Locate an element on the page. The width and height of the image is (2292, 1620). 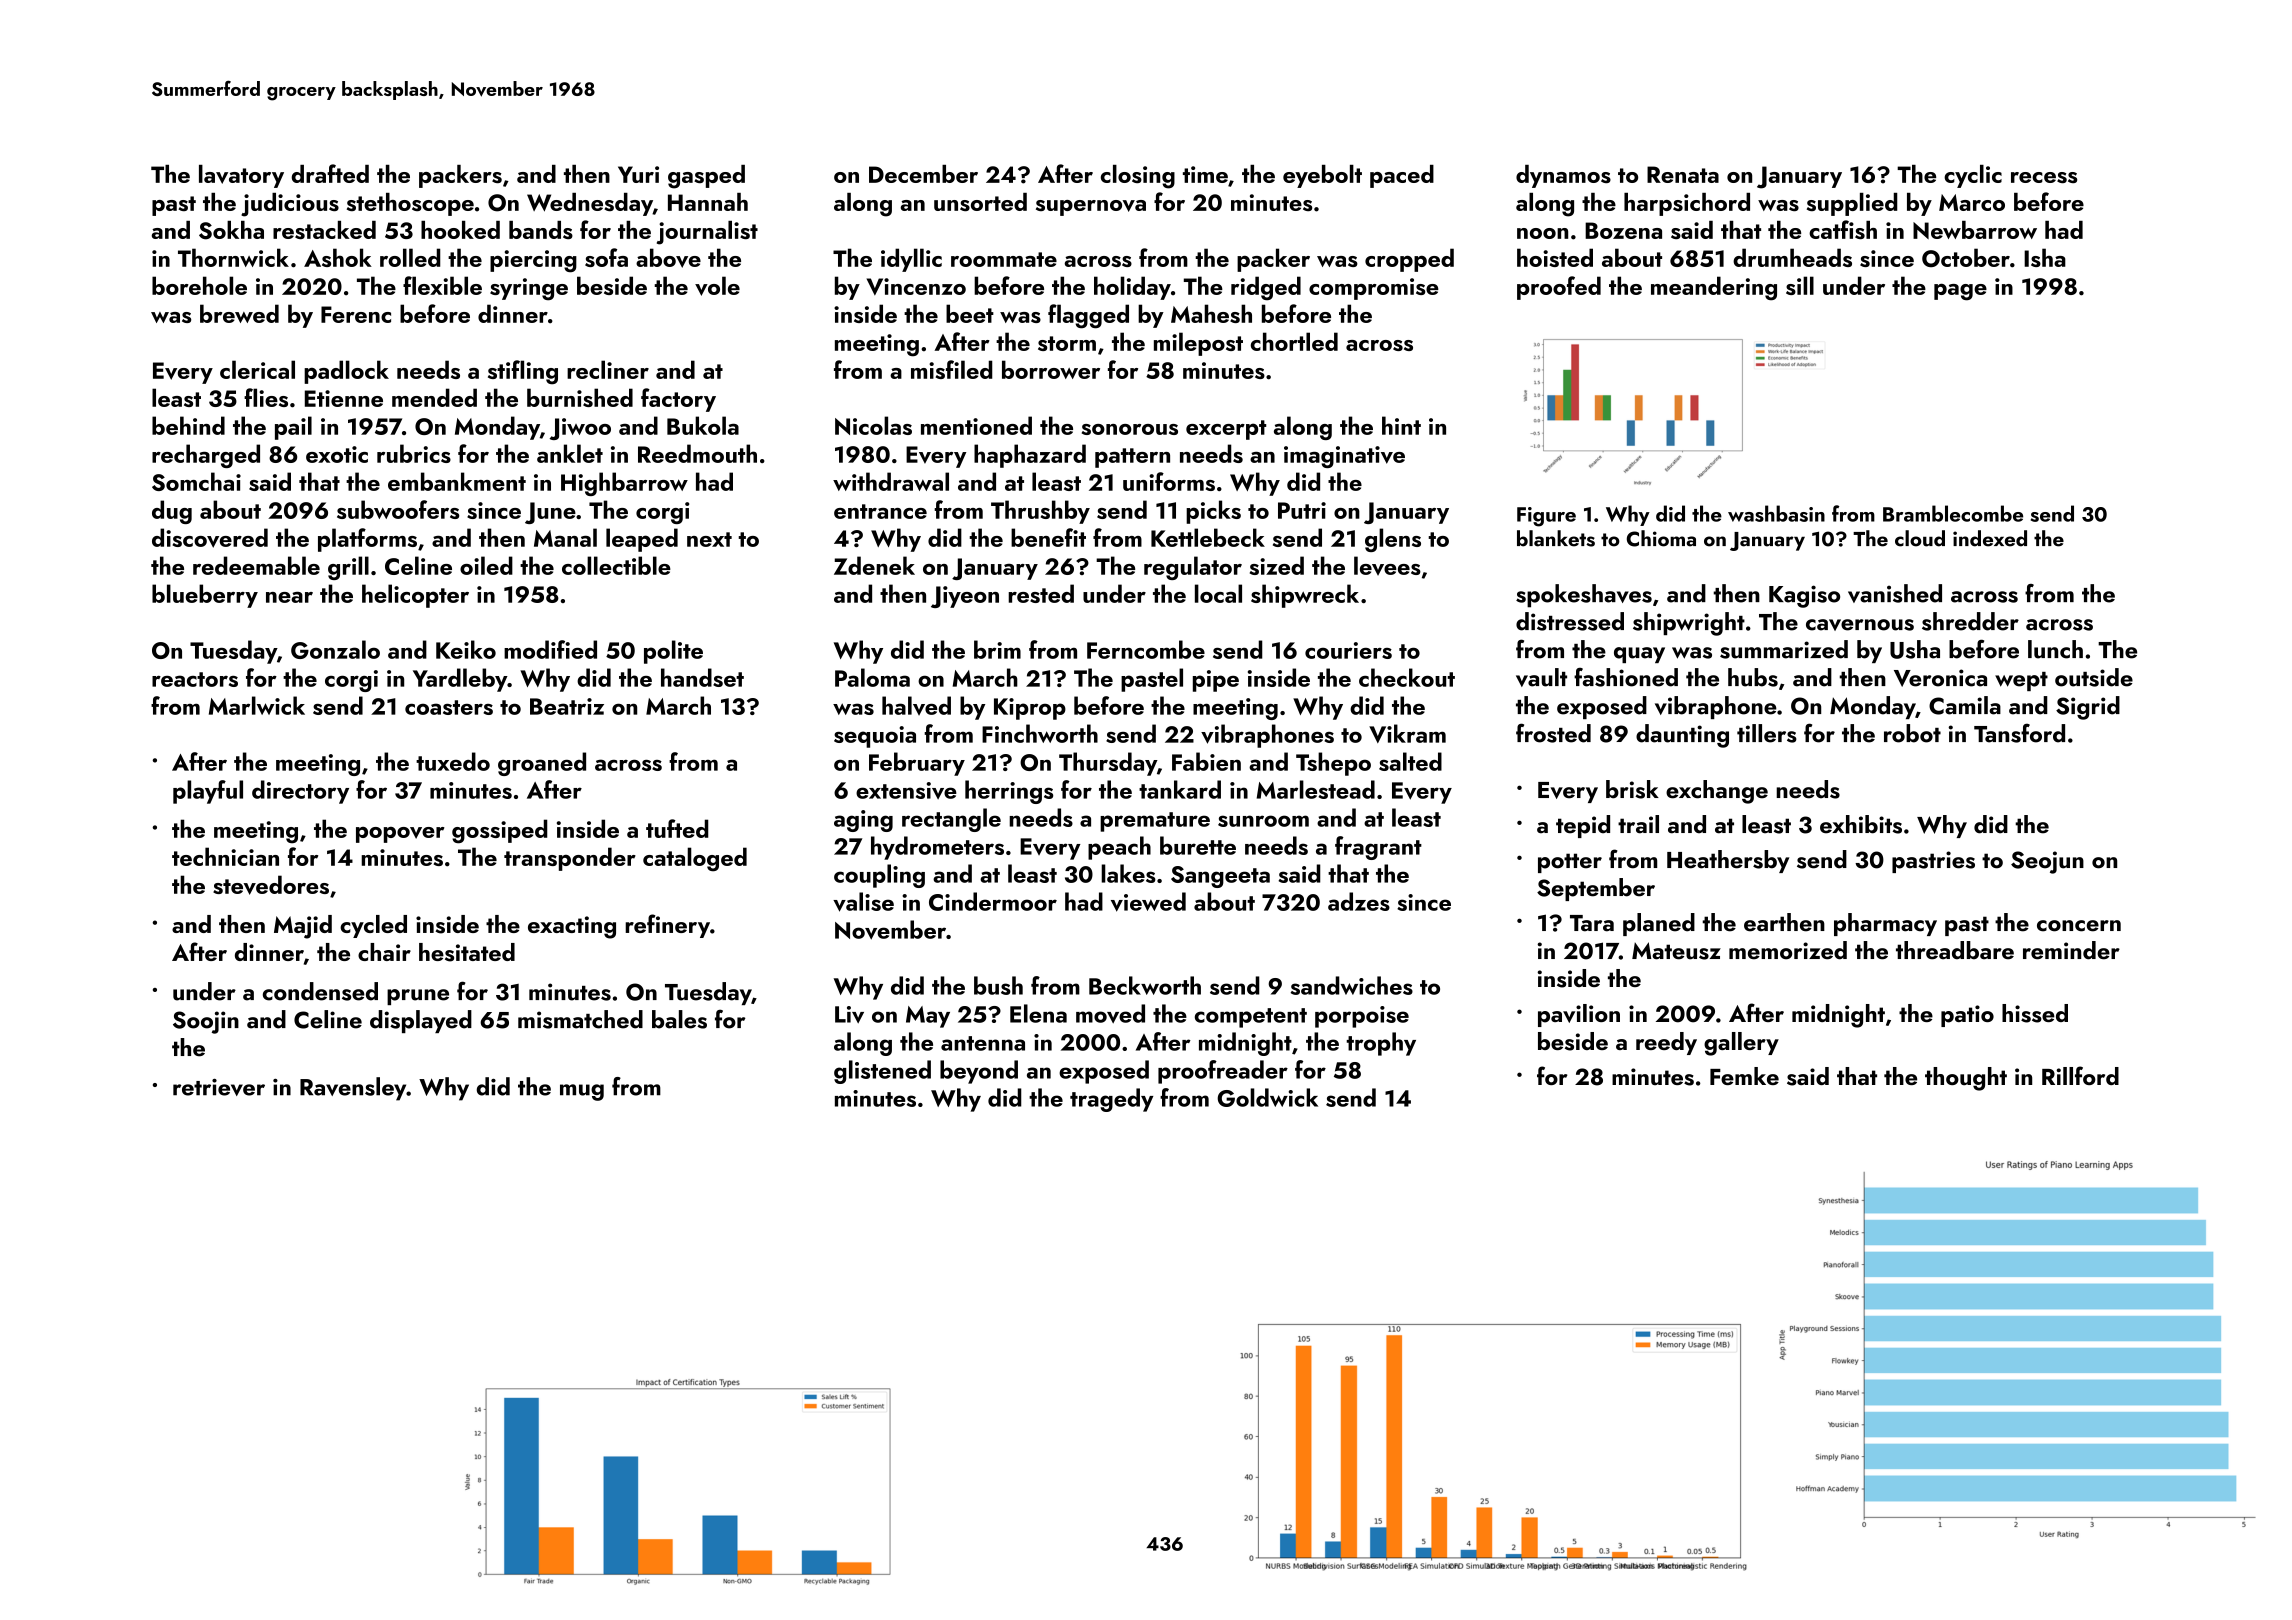
Marlestead is located at coordinates (1316, 789).
